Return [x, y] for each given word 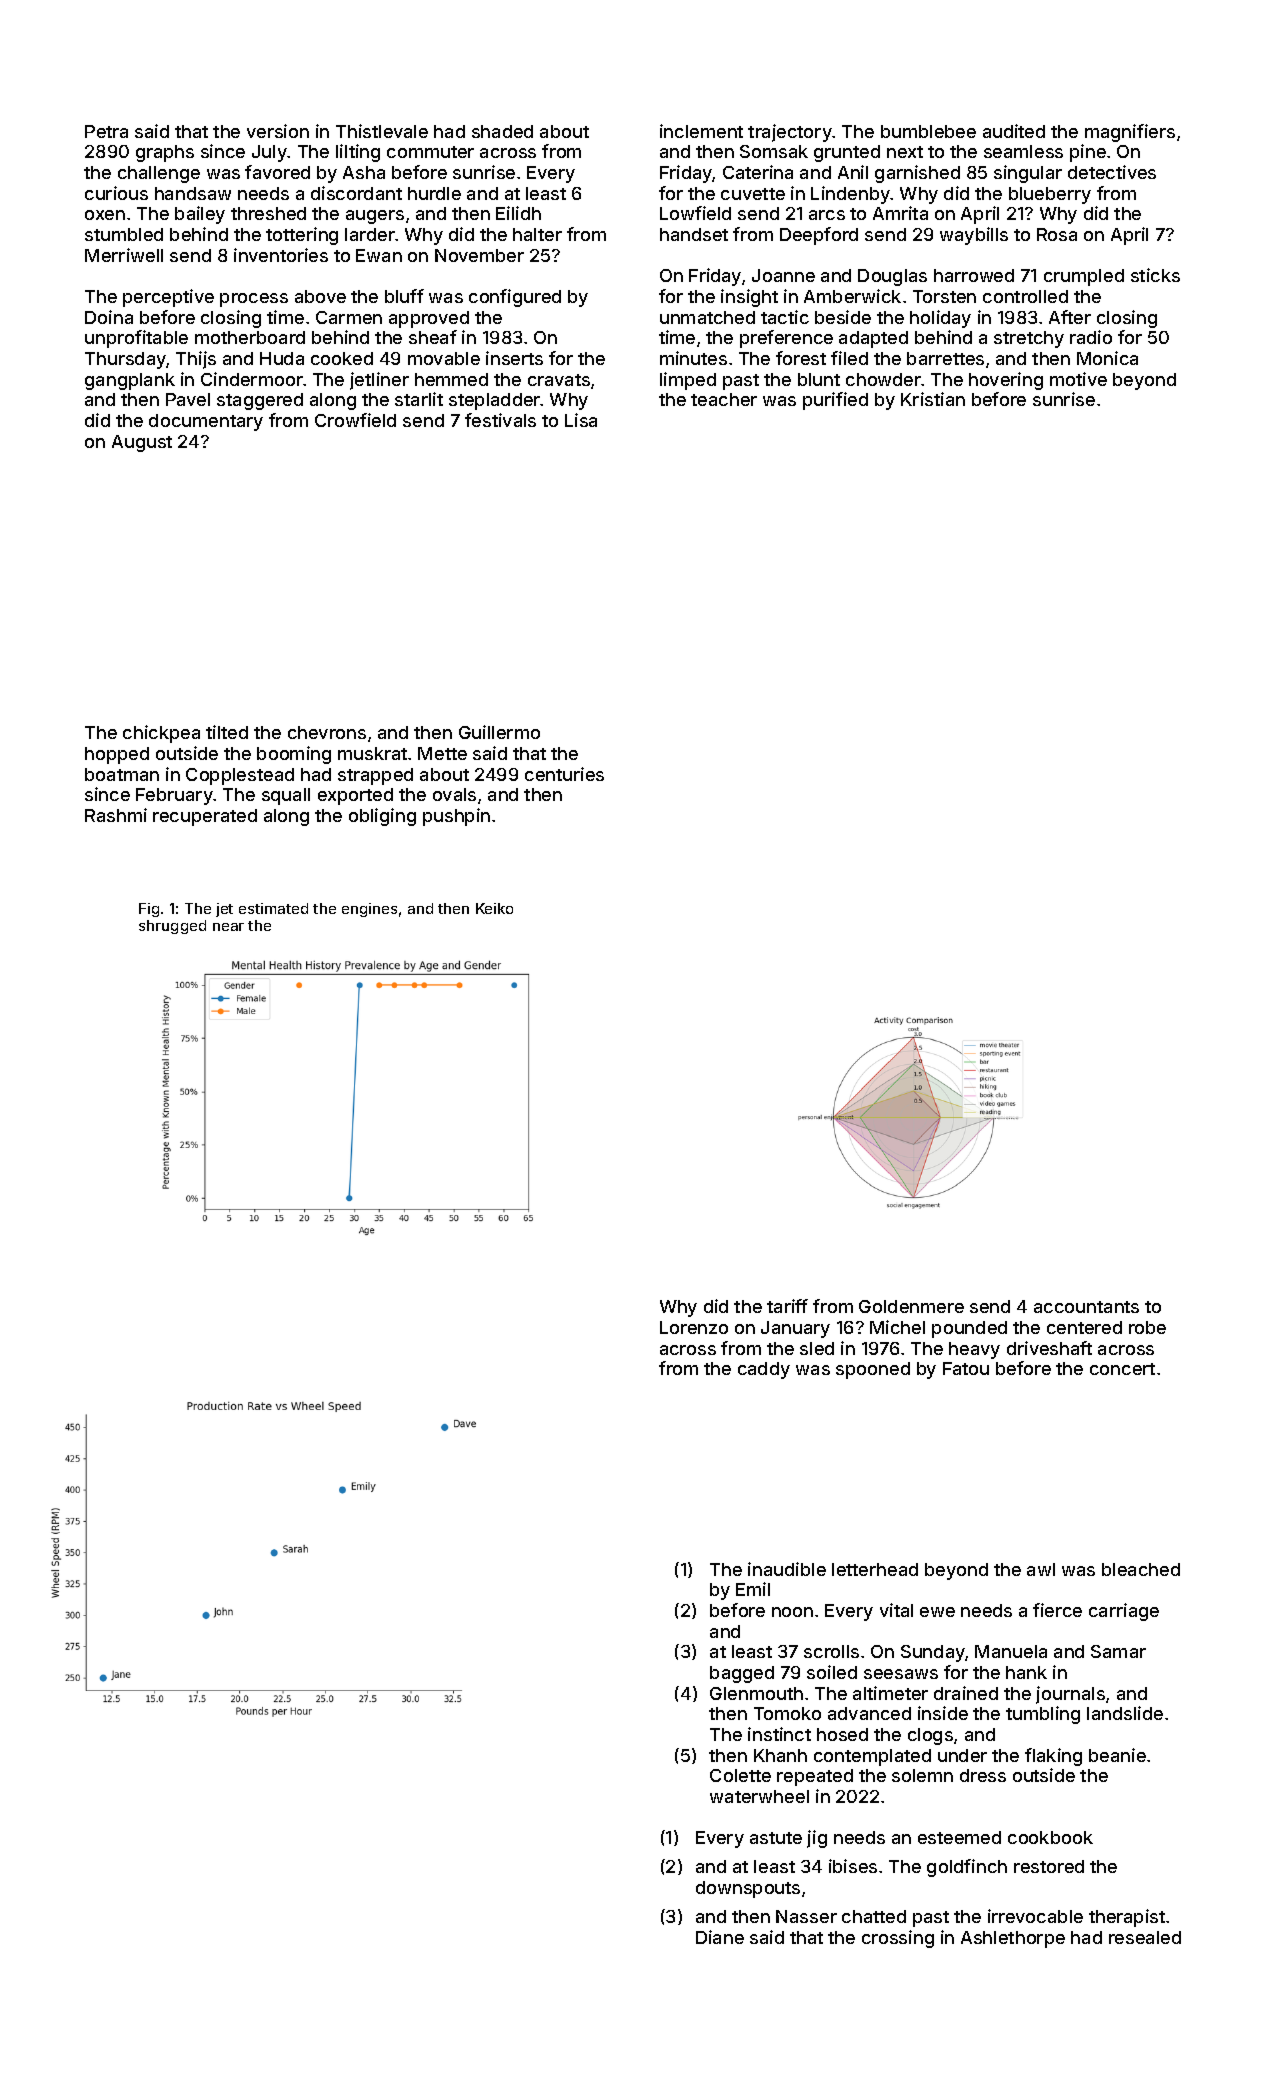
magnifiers [1130, 133]
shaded [502, 131]
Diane [720, 1937]
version [278, 131]
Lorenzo [694, 1327]
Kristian [933, 399]
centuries [564, 774]
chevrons [327, 732]
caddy [764, 1370]
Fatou [966, 1368]
